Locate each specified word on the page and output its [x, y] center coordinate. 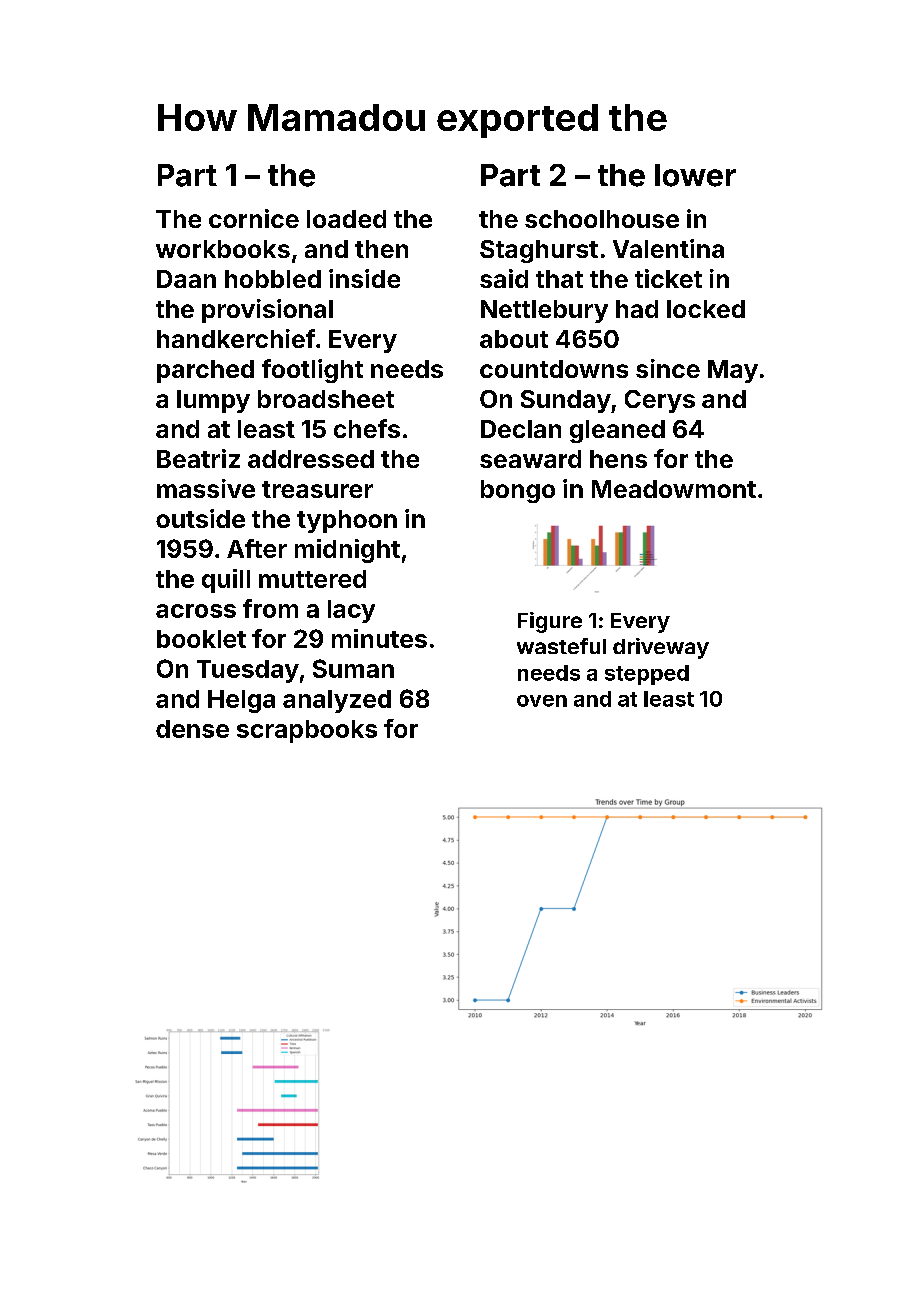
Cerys [660, 401]
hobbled [273, 279]
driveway [661, 648]
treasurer [317, 489]
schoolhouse [602, 219]
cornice [254, 218]
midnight [347, 551]
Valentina [668, 248]
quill [226, 581]
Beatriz [198, 458]
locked [706, 309]
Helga [241, 701]
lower [695, 175]
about [514, 339]
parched [205, 371]
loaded [346, 219]
